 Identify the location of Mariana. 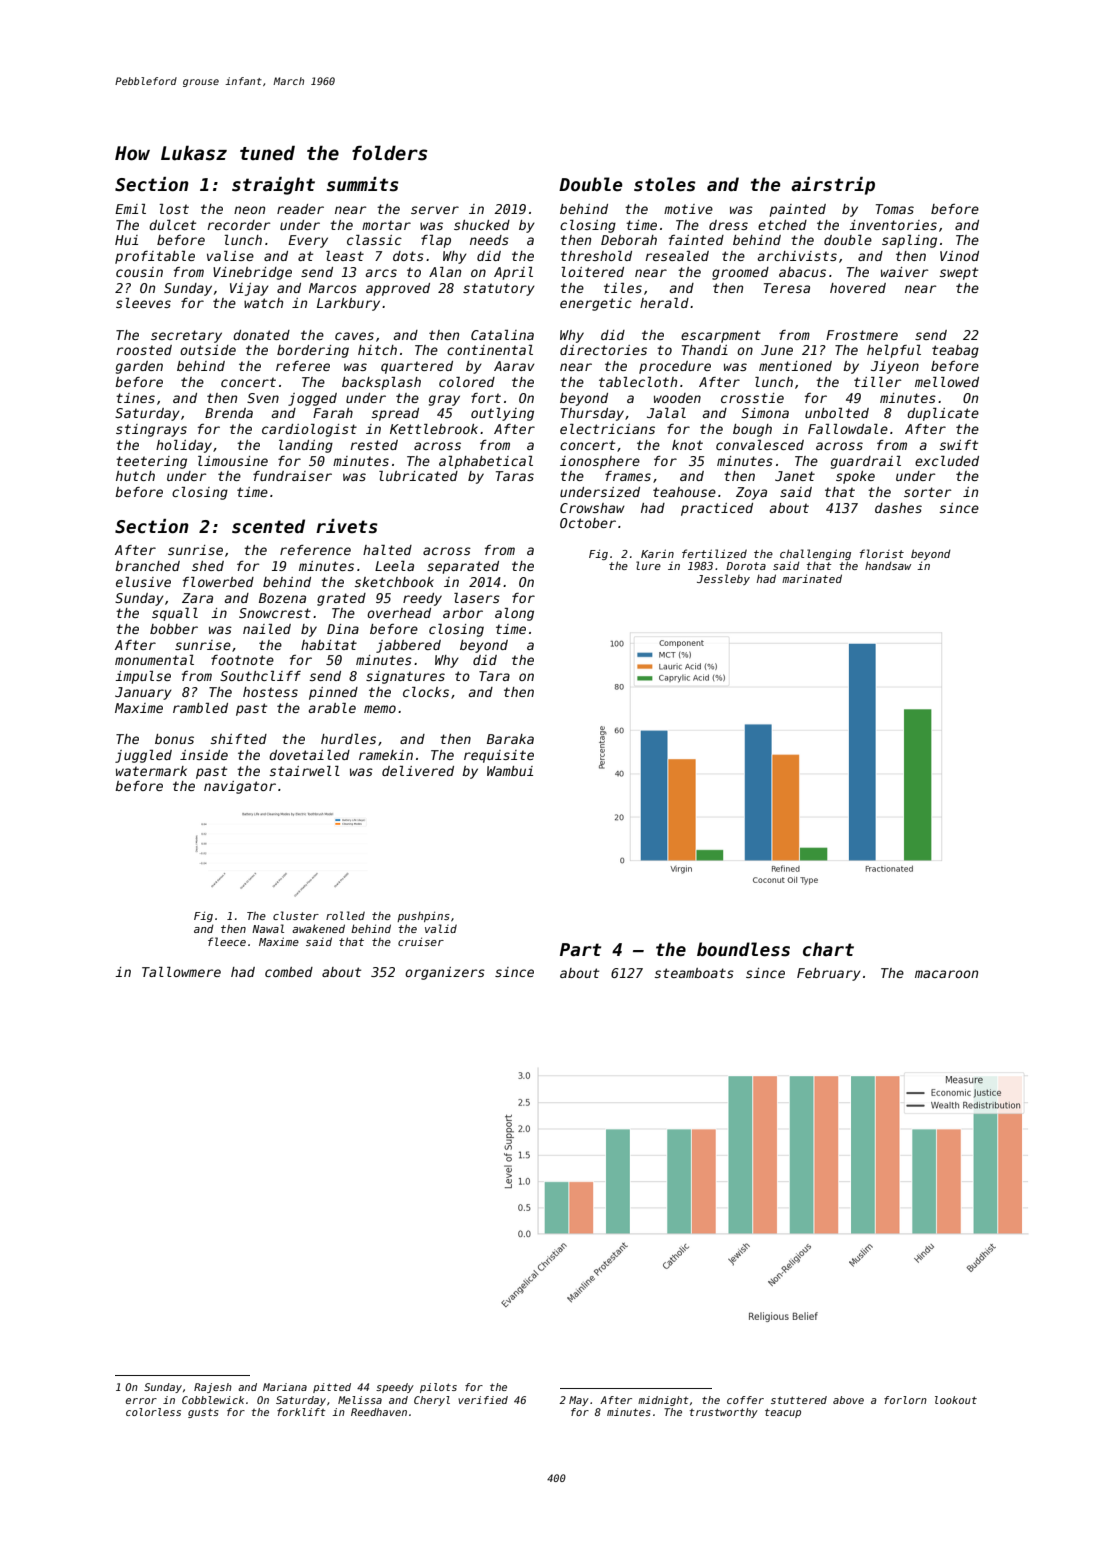
(285, 1387).
